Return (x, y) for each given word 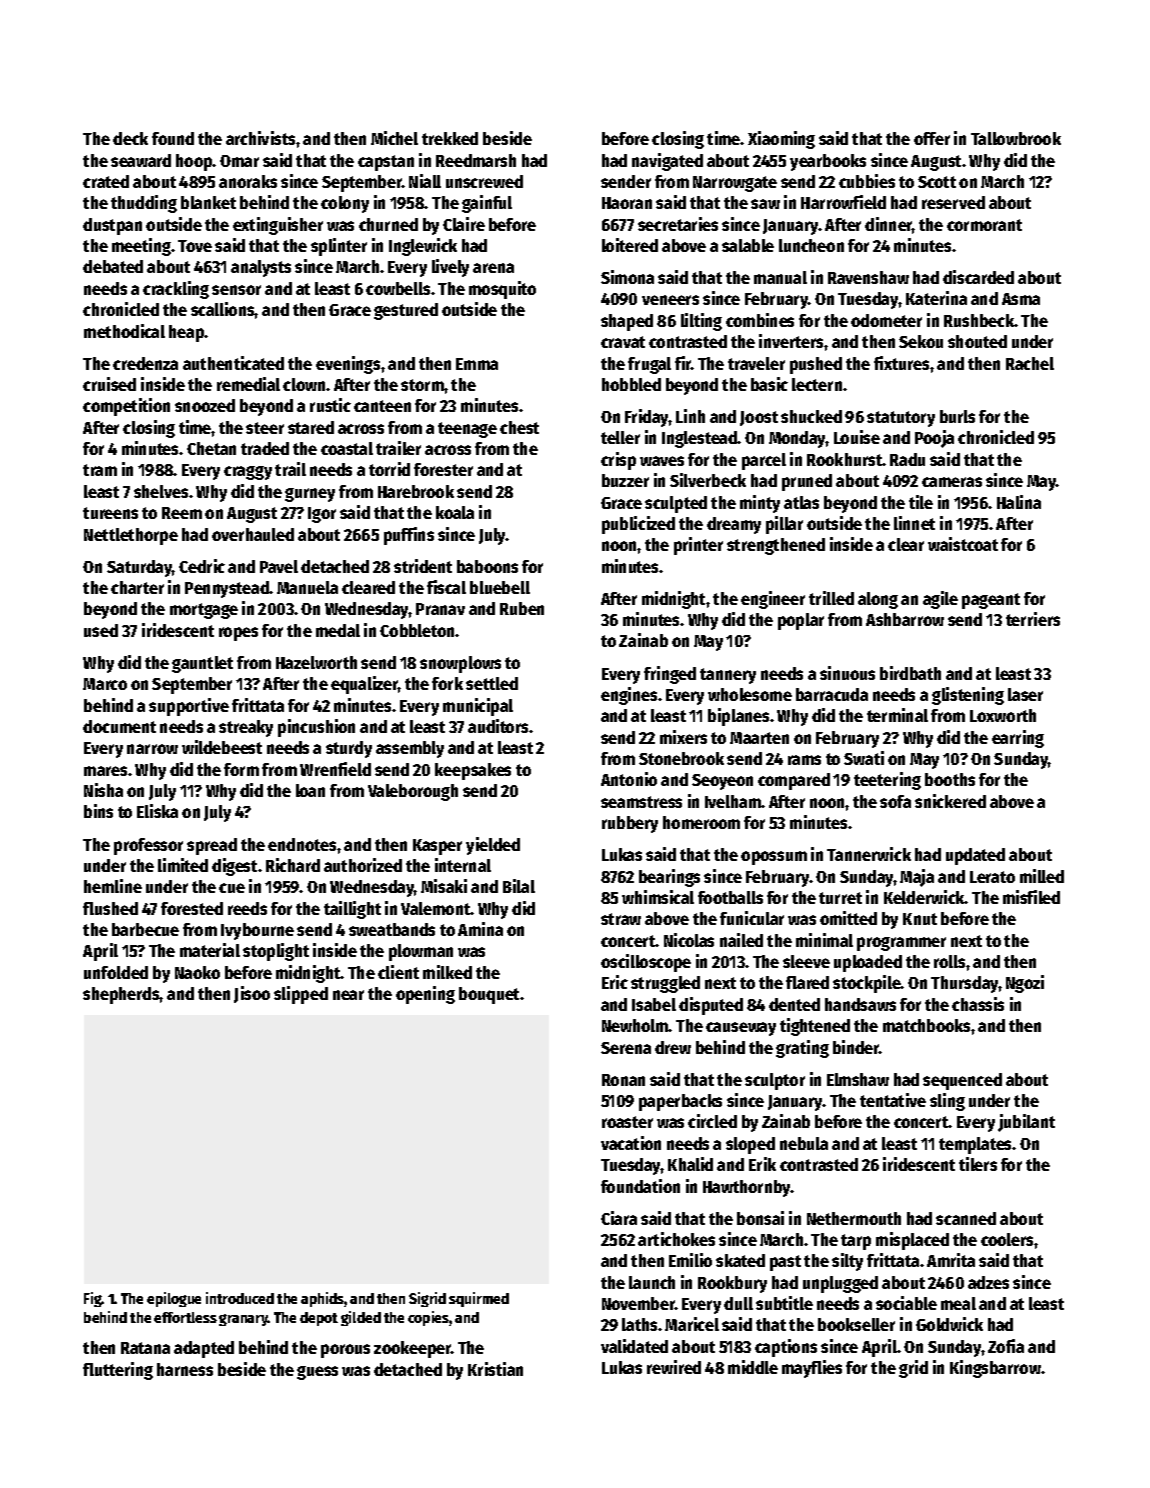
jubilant (1026, 1123)
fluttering (118, 1371)
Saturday (140, 568)
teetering (887, 781)
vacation (631, 1143)
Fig (93, 1299)
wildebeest (222, 747)
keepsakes (473, 771)
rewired (674, 1367)
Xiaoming (781, 140)
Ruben (522, 608)
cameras (952, 482)
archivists (260, 138)
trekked (450, 138)
